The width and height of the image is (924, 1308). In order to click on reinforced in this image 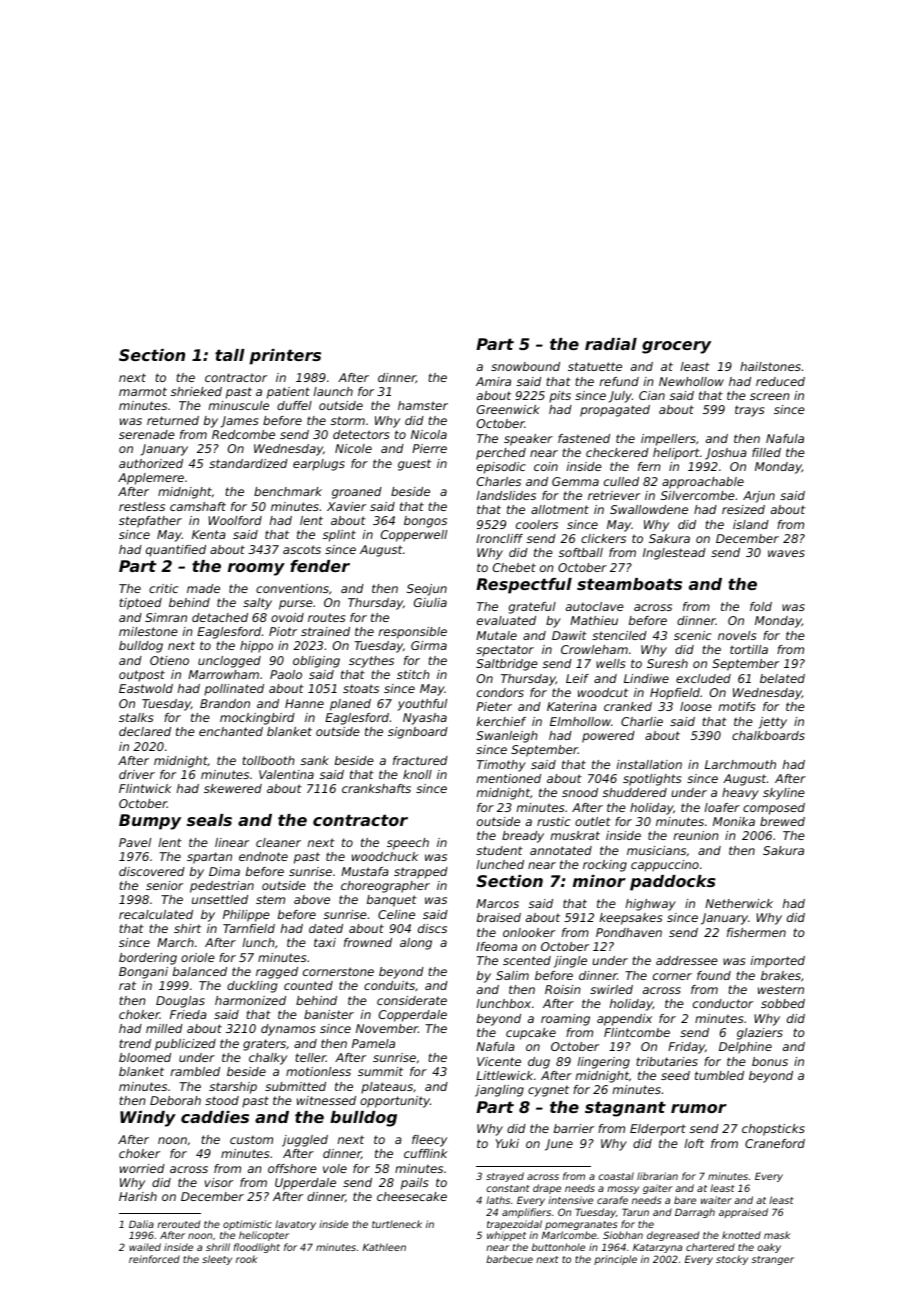, I will do `click(154, 1259)`.
